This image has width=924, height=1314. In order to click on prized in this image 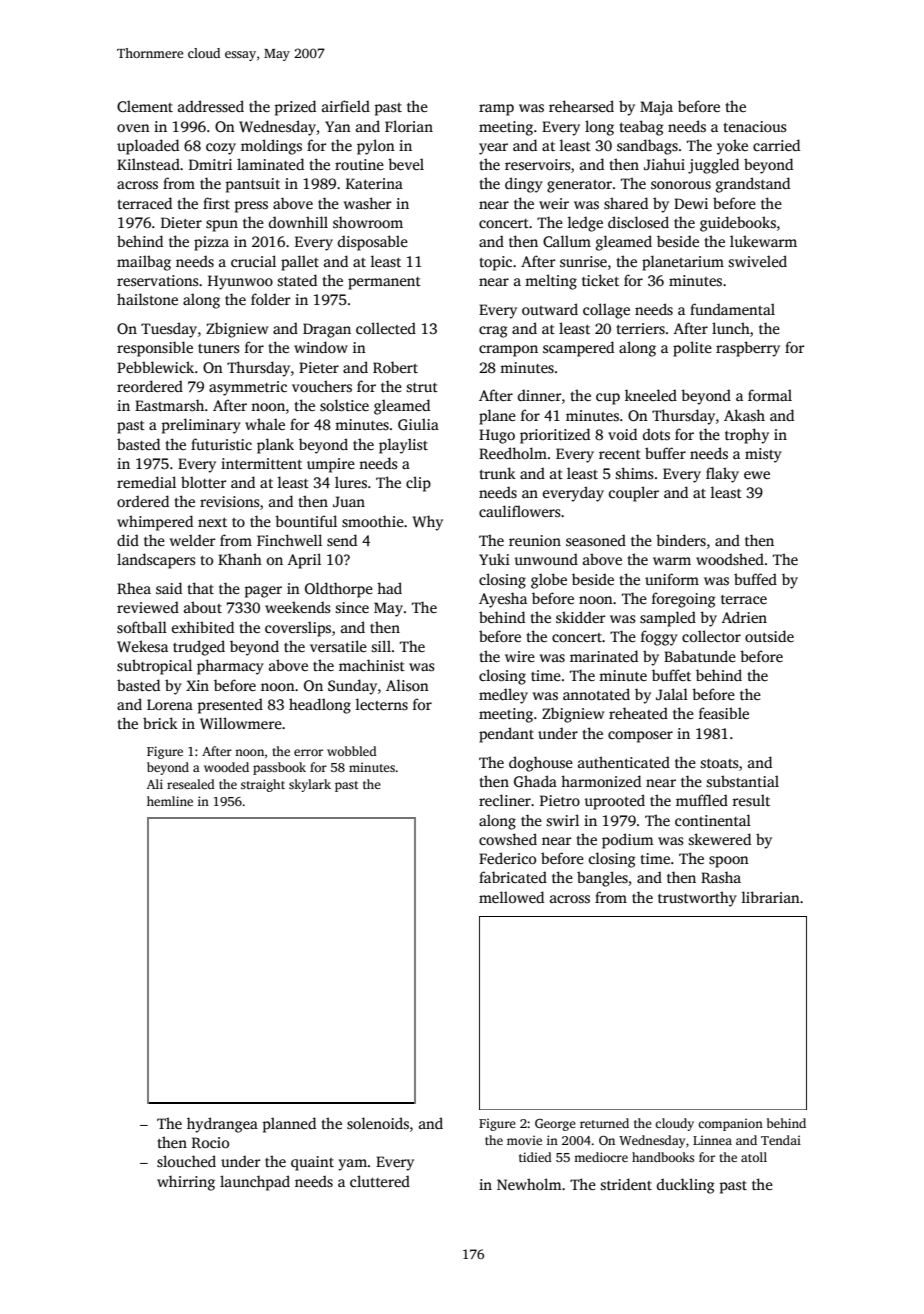, I will do `click(295, 108)`.
